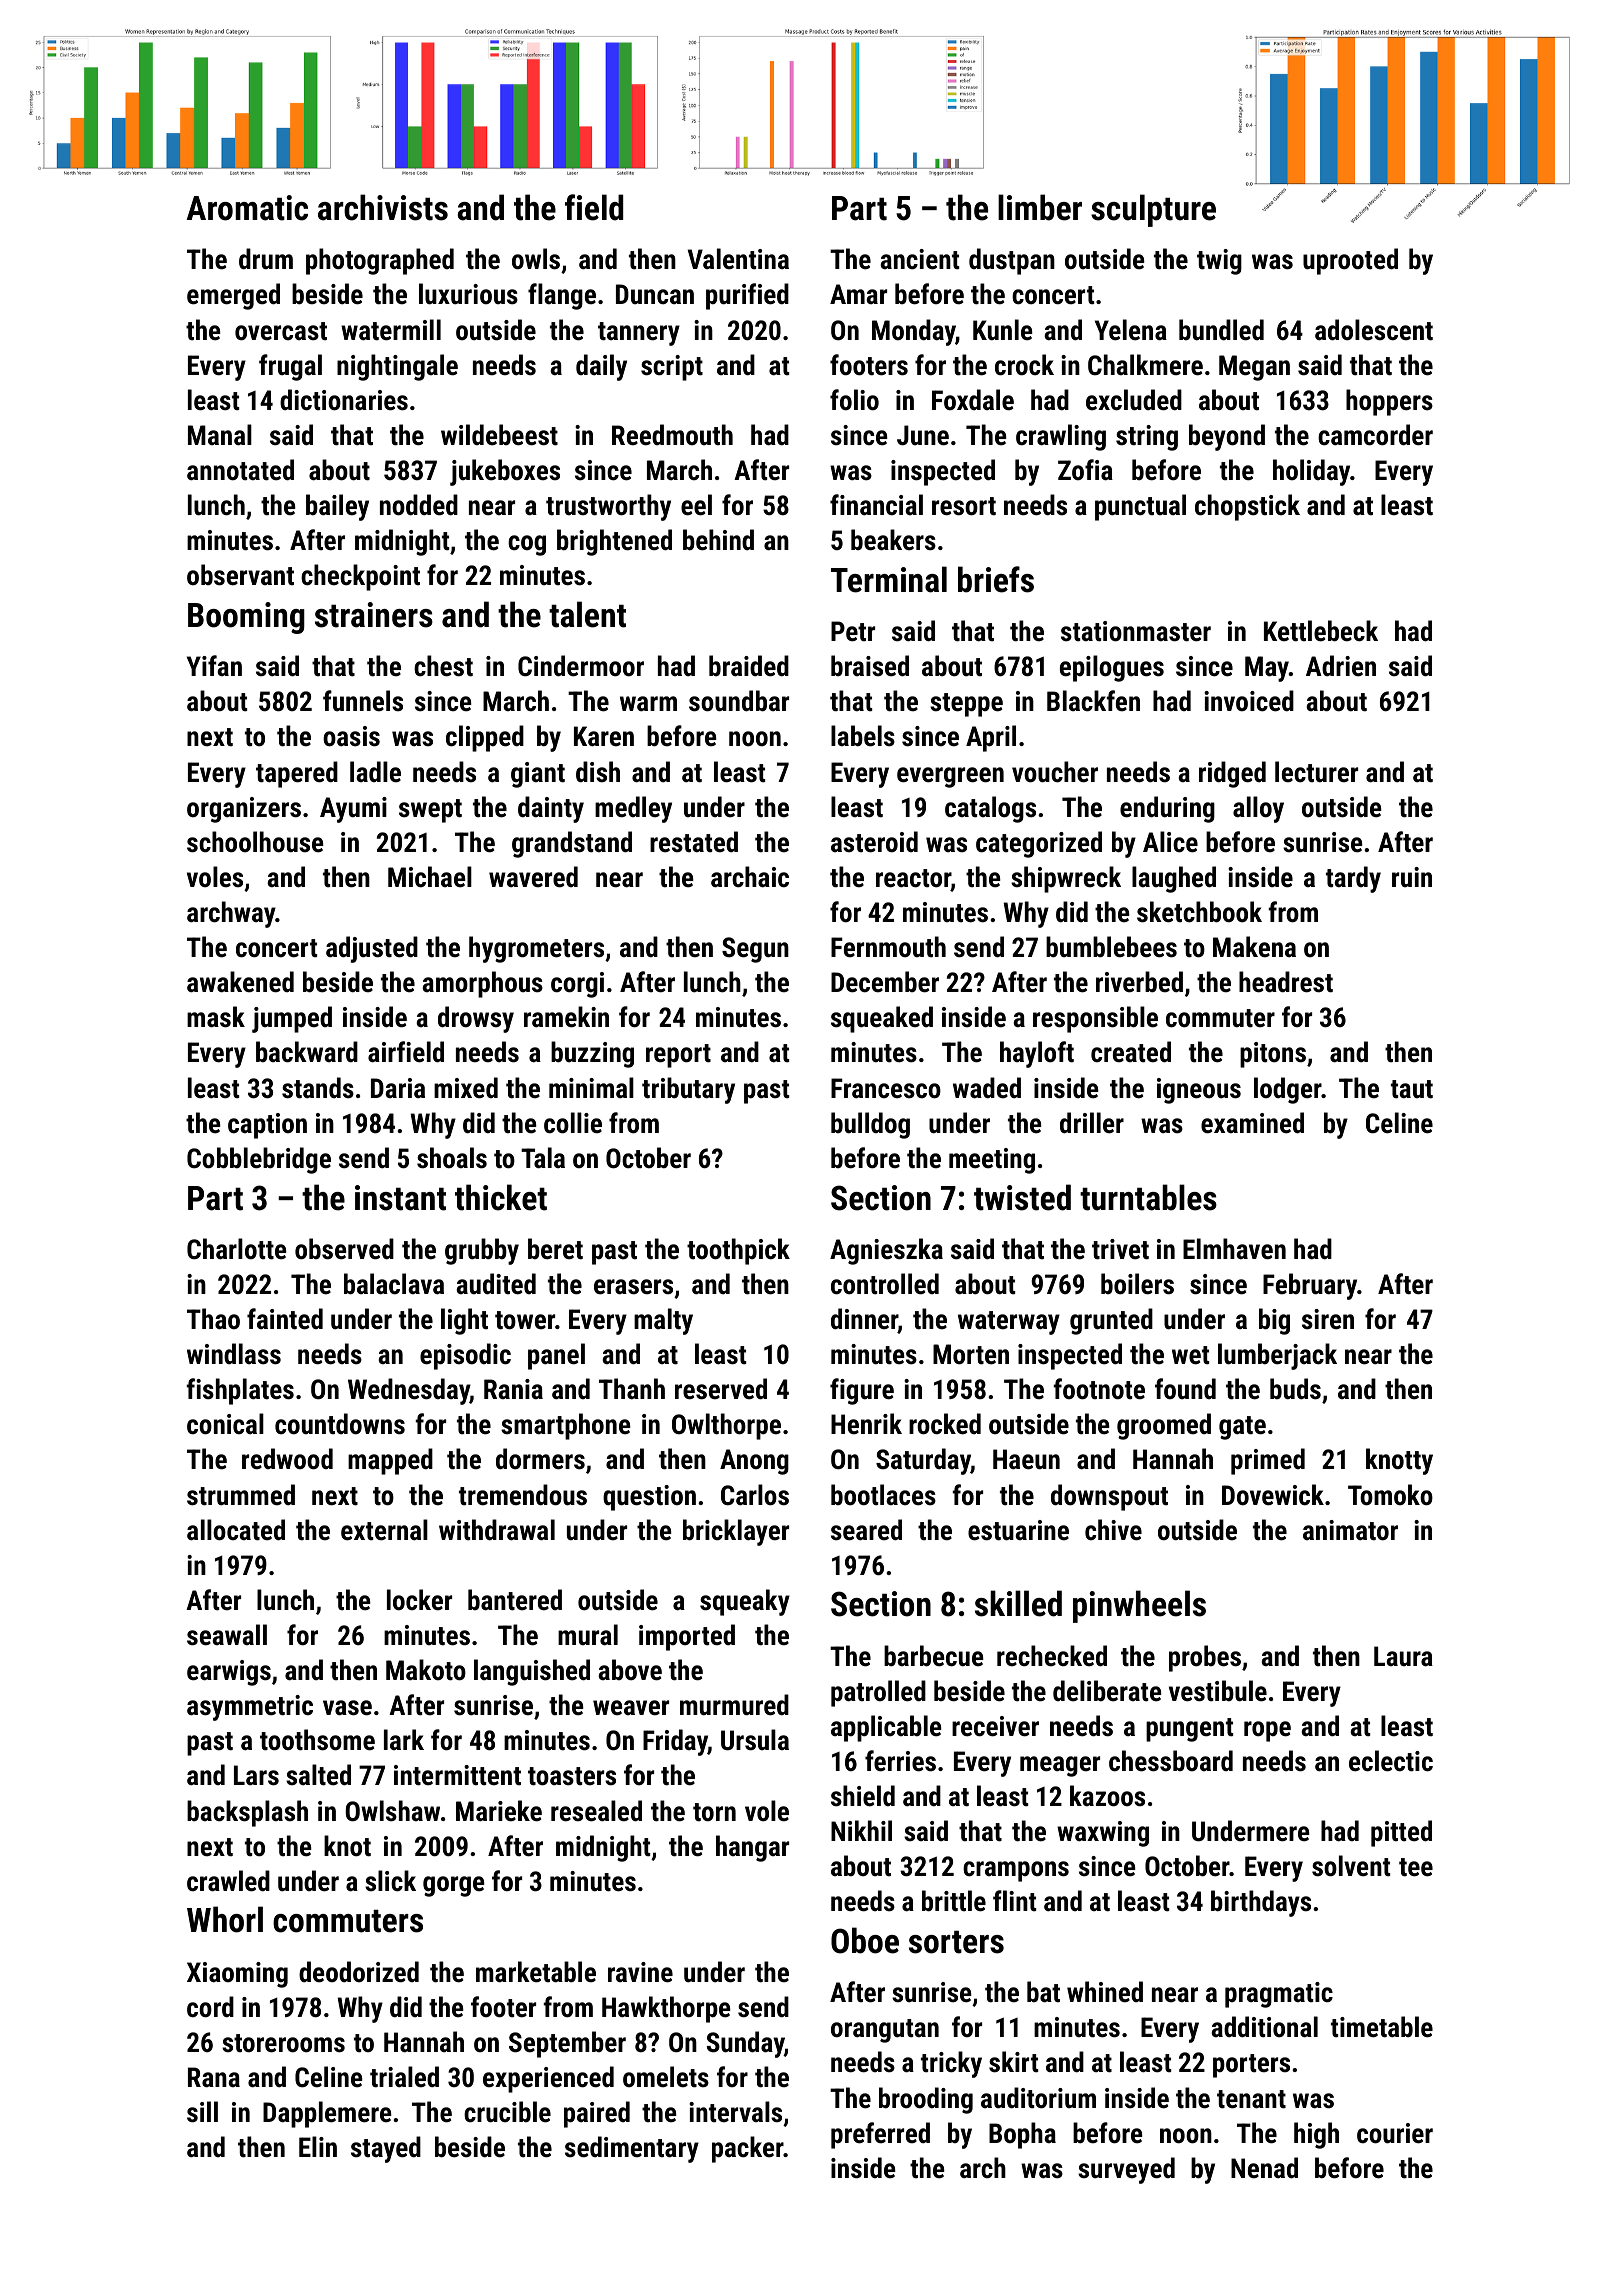 The image size is (1620, 2292). What do you see at coordinates (996, 579) in the page?
I see `briefs` at bounding box center [996, 579].
